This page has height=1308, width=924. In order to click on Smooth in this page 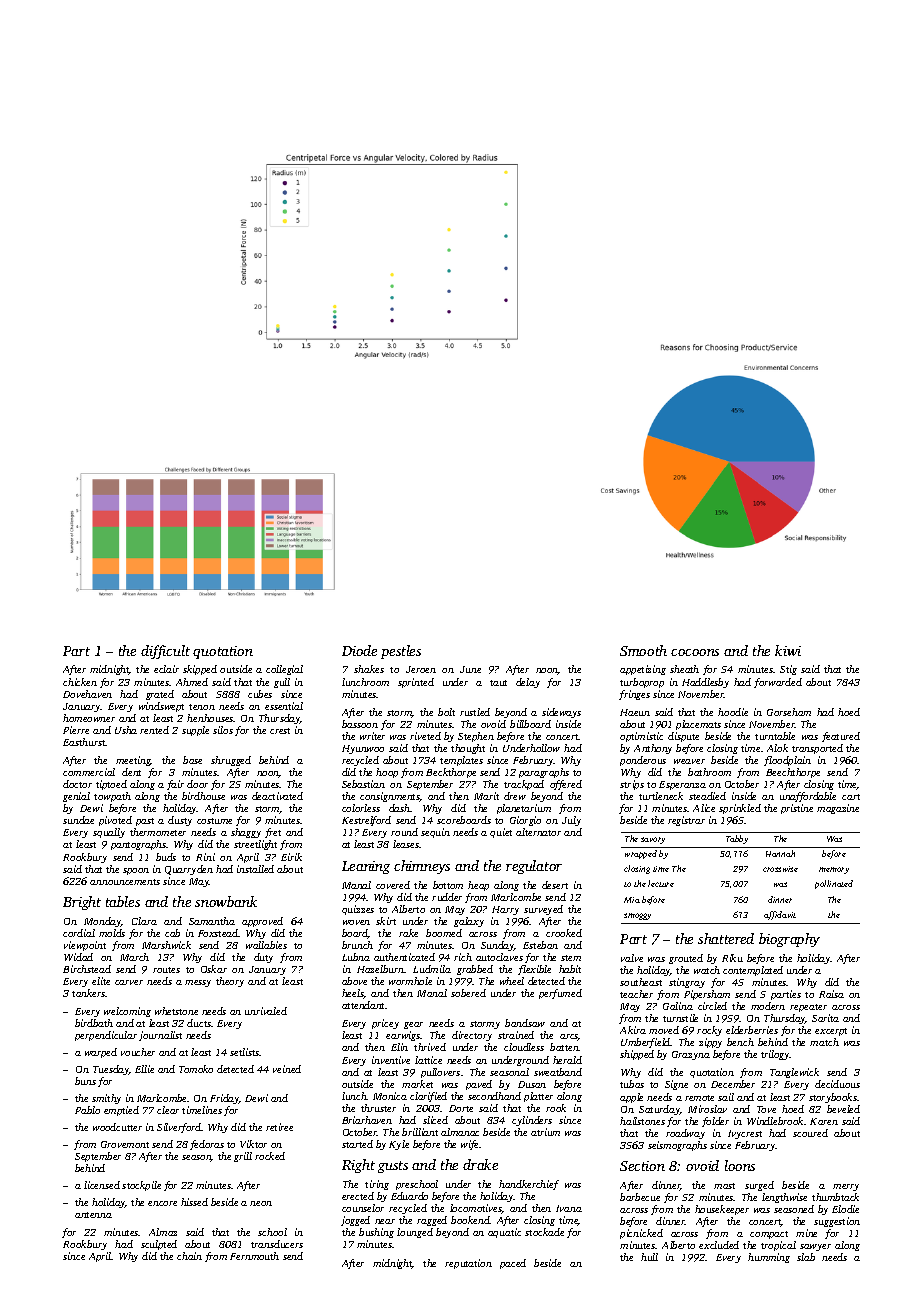, I will do `click(643, 650)`.
